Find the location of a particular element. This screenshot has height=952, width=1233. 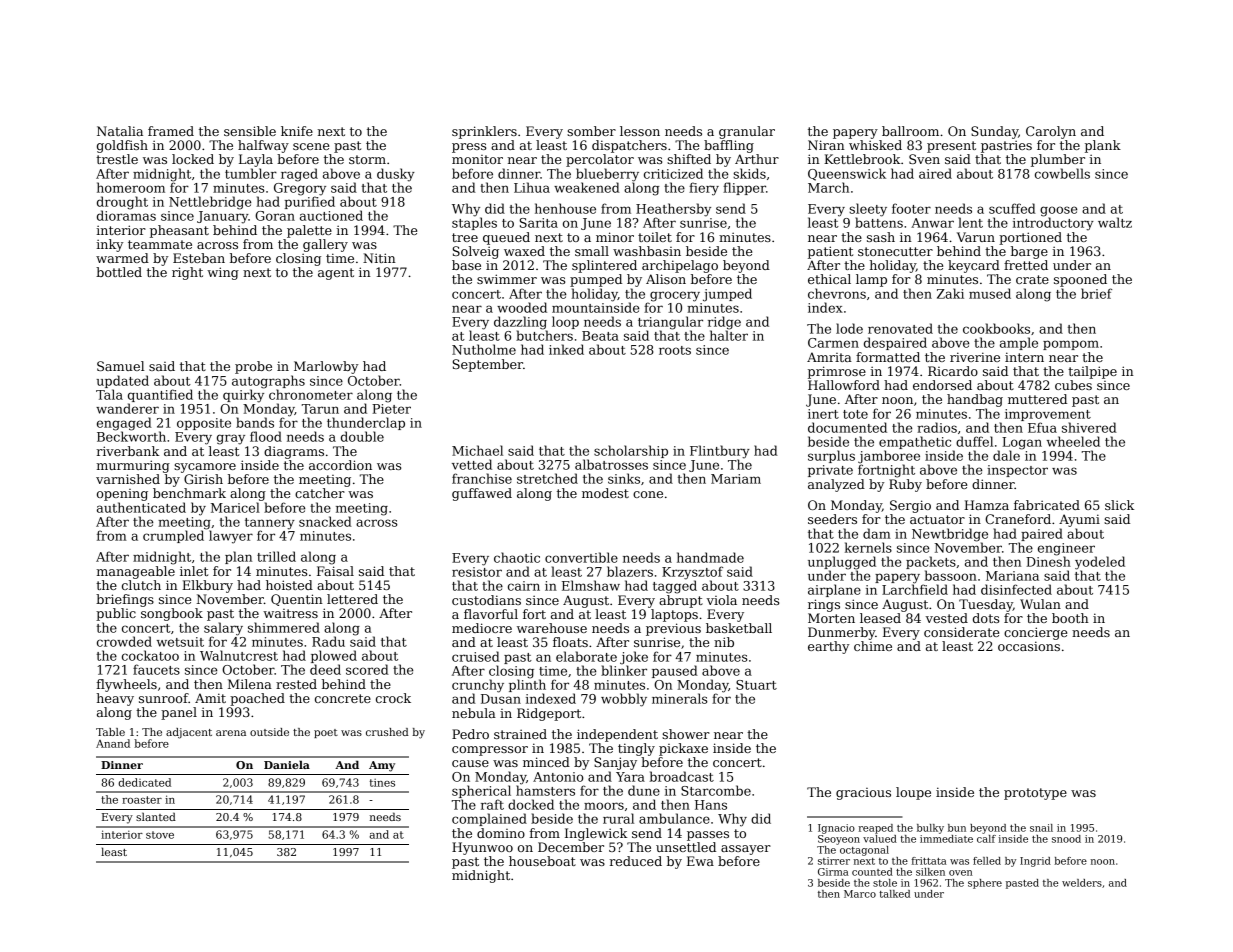

talked is located at coordinates (894, 894).
